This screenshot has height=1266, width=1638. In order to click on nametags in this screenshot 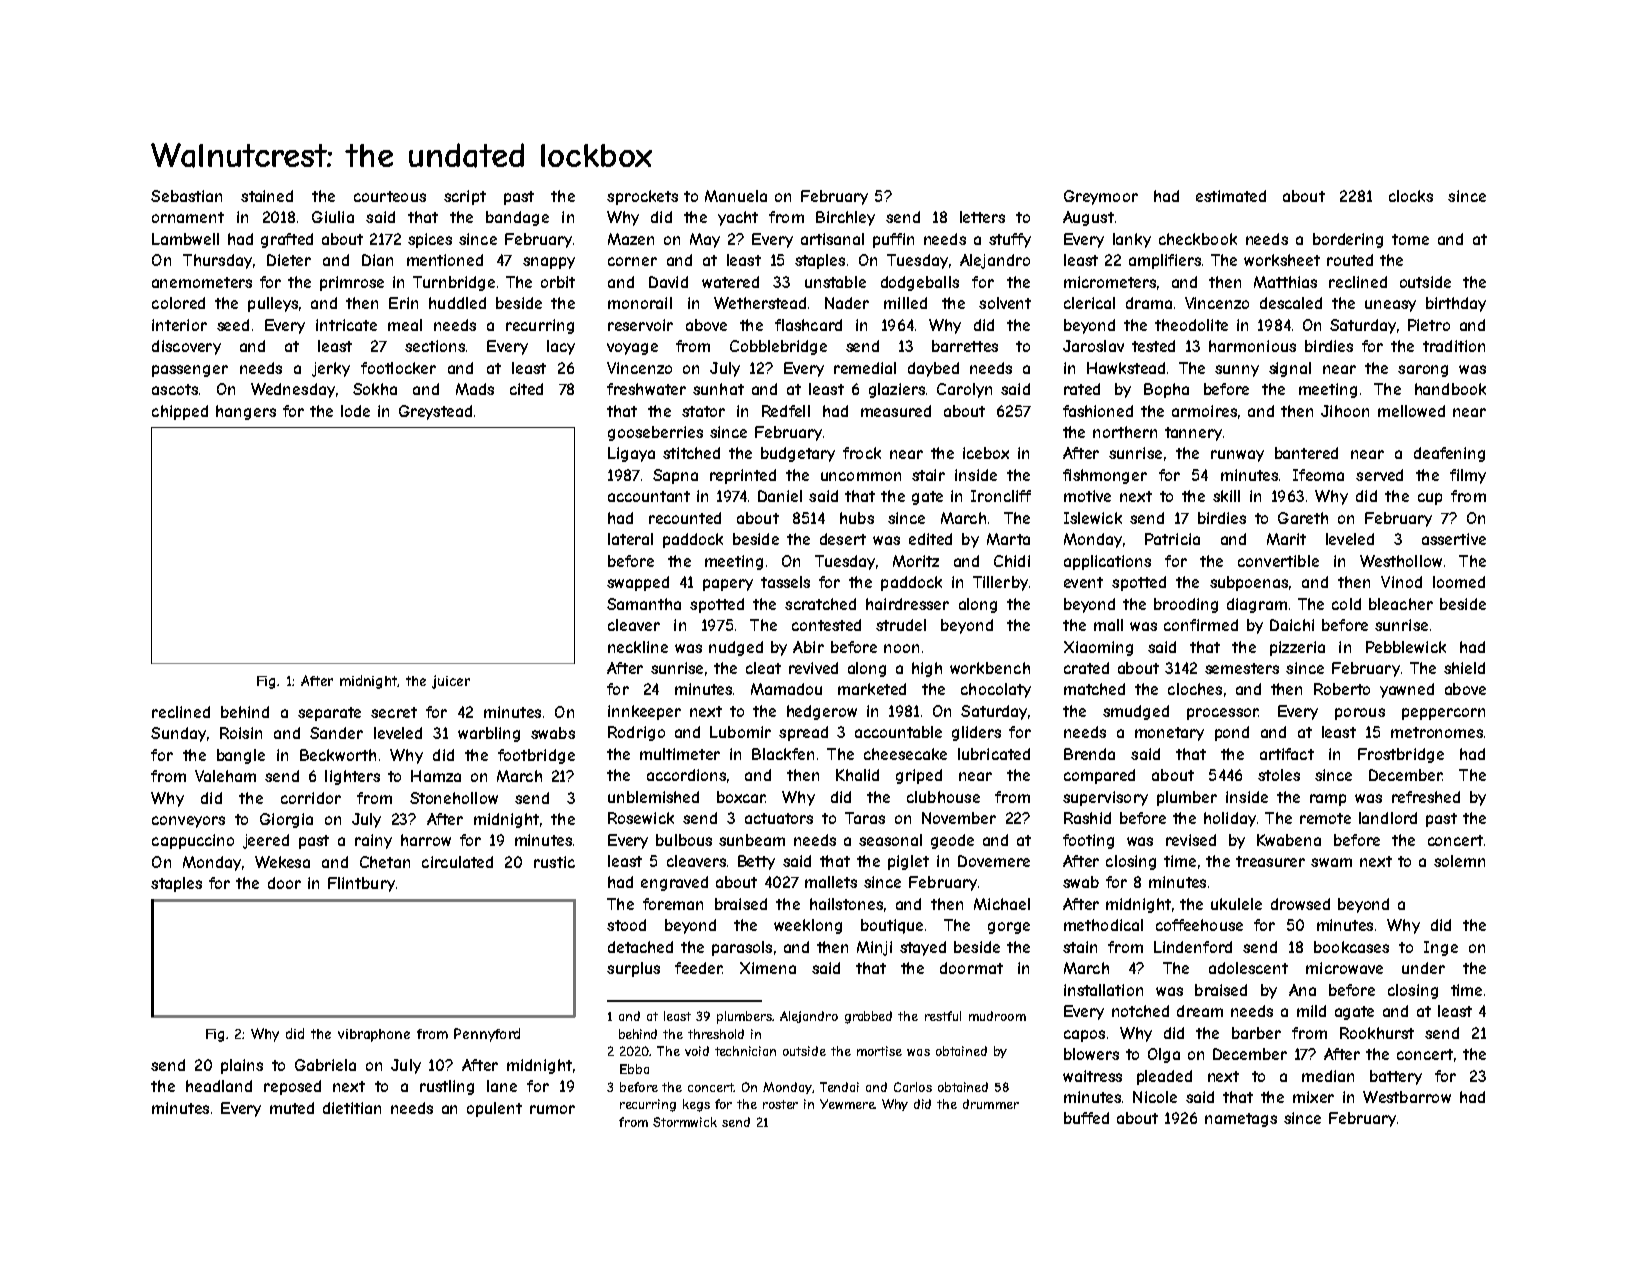, I will do `click(1241, 1120)`.
